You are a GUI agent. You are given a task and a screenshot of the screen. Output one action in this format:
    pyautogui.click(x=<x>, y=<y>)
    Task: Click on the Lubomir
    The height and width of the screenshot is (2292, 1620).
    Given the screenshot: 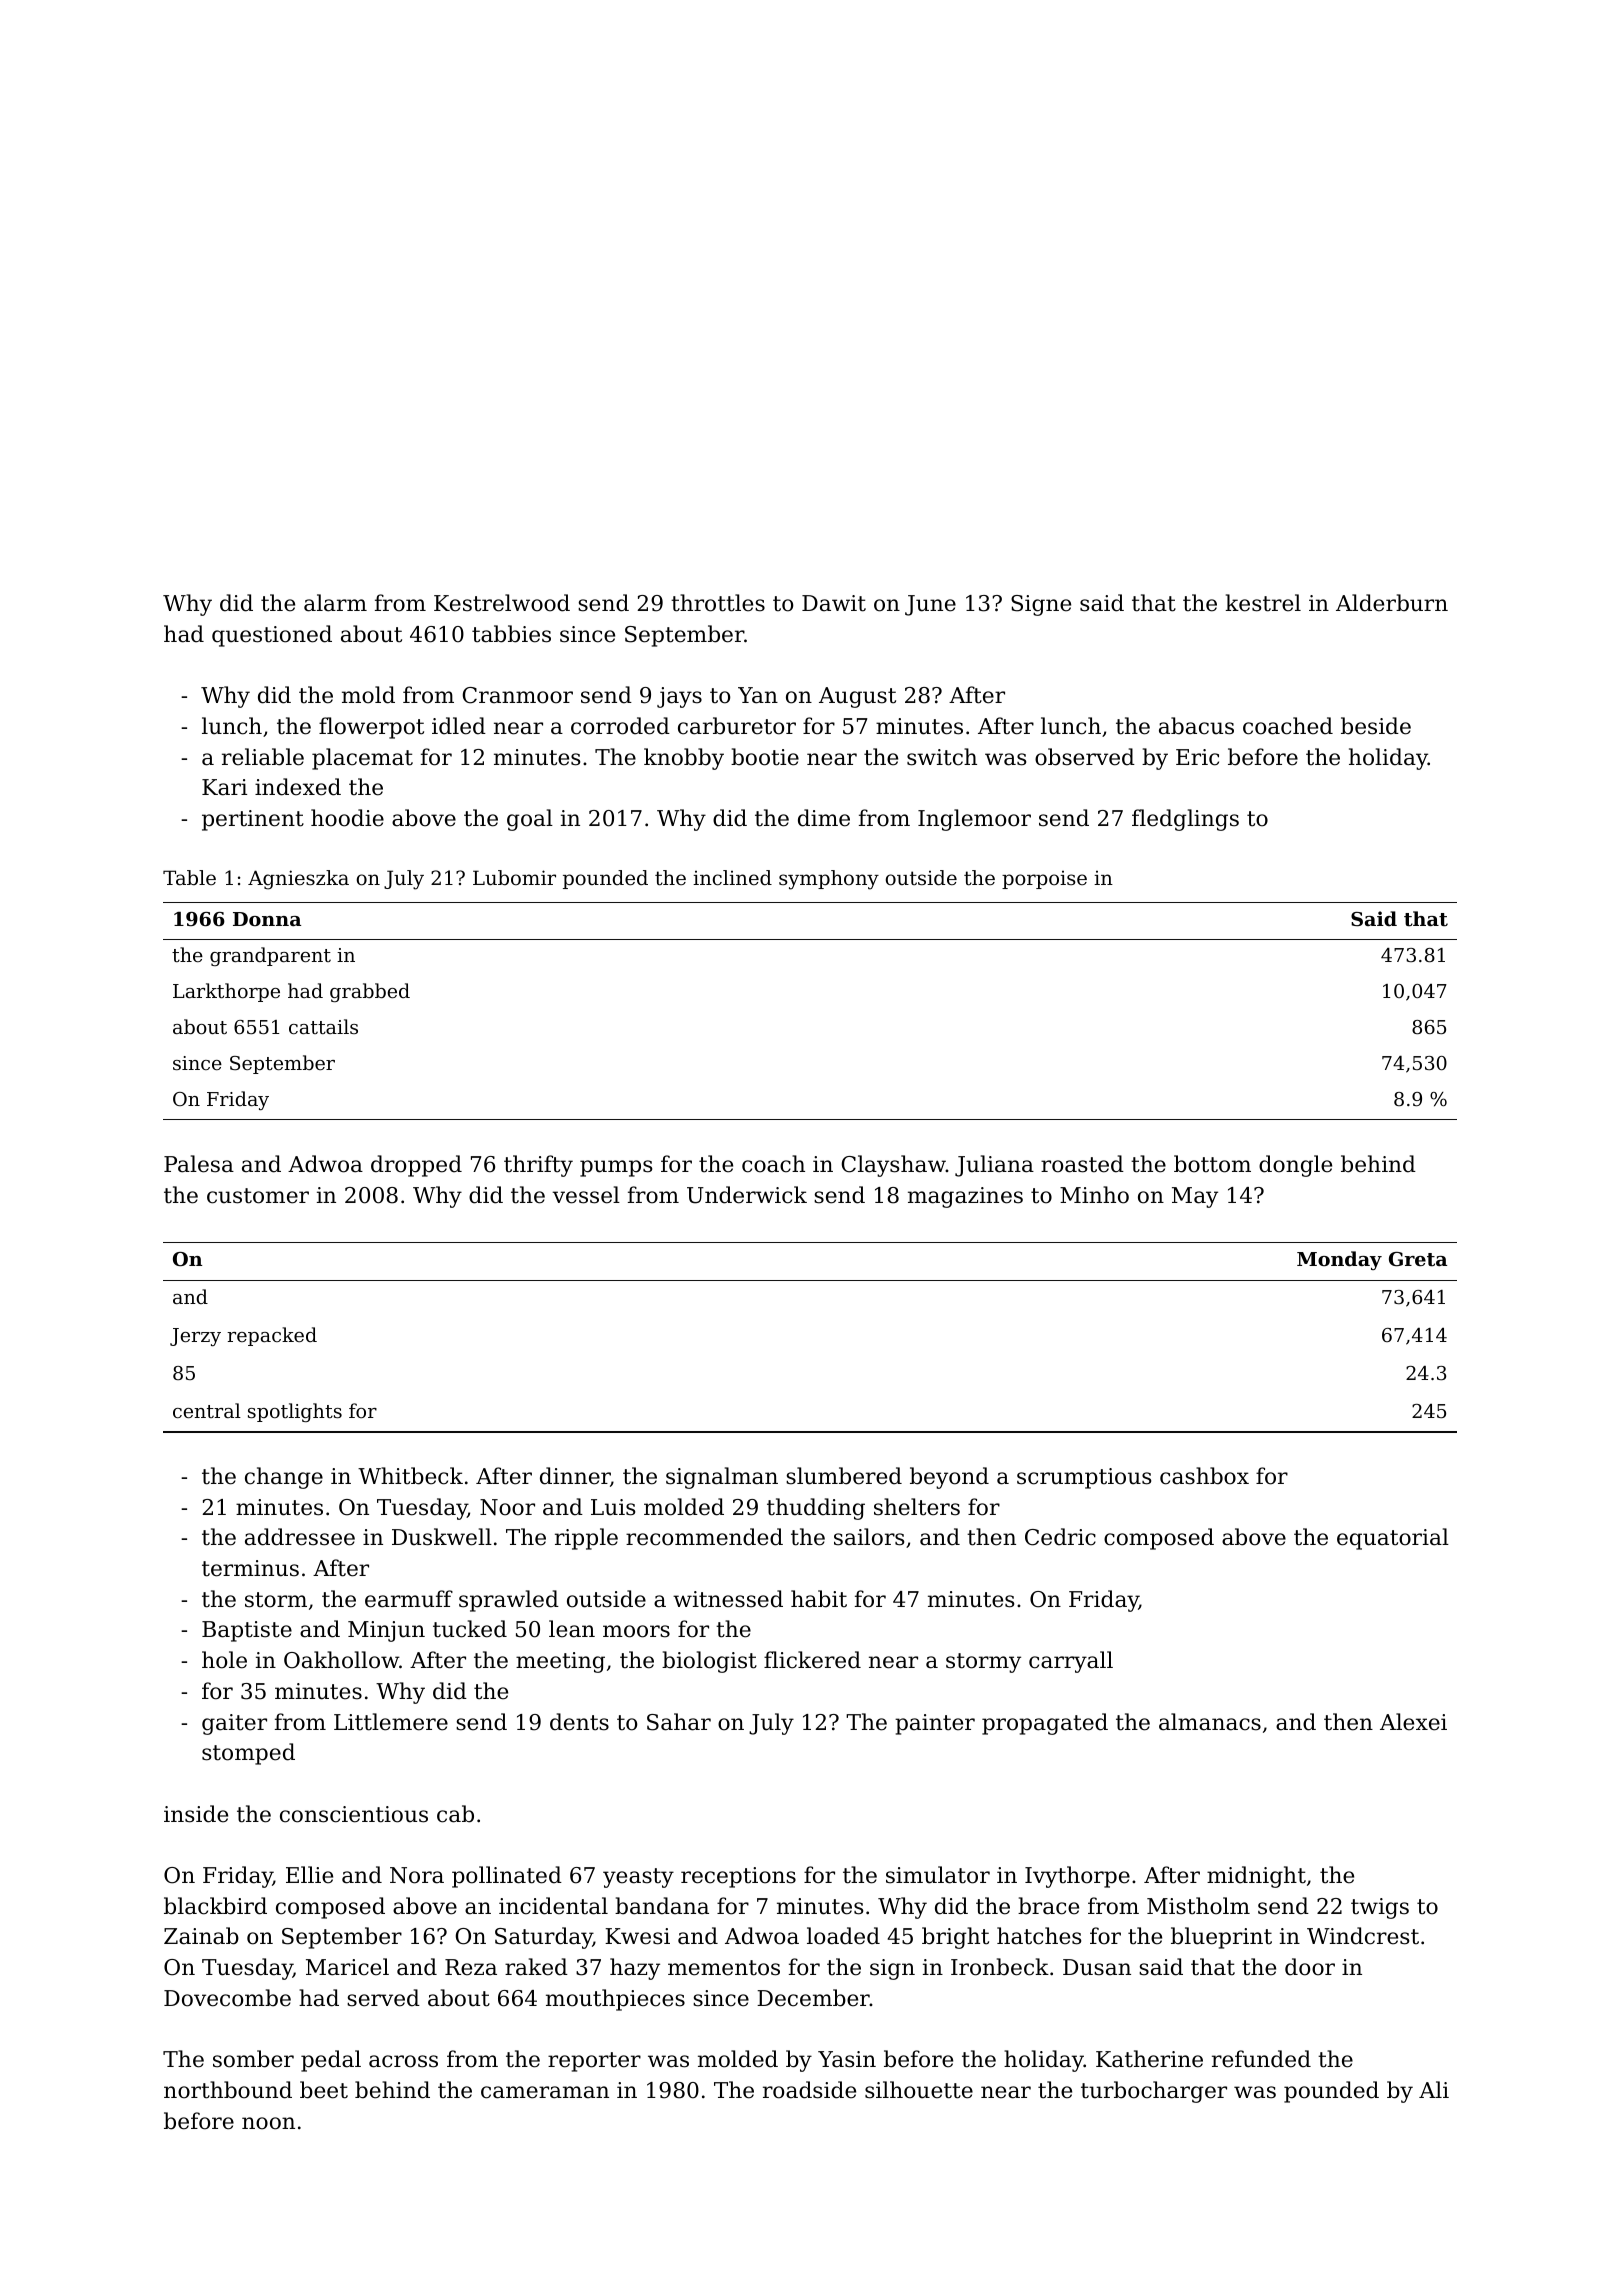 What is the action you would take?
    pyautogui.click(x=514, y=877)
